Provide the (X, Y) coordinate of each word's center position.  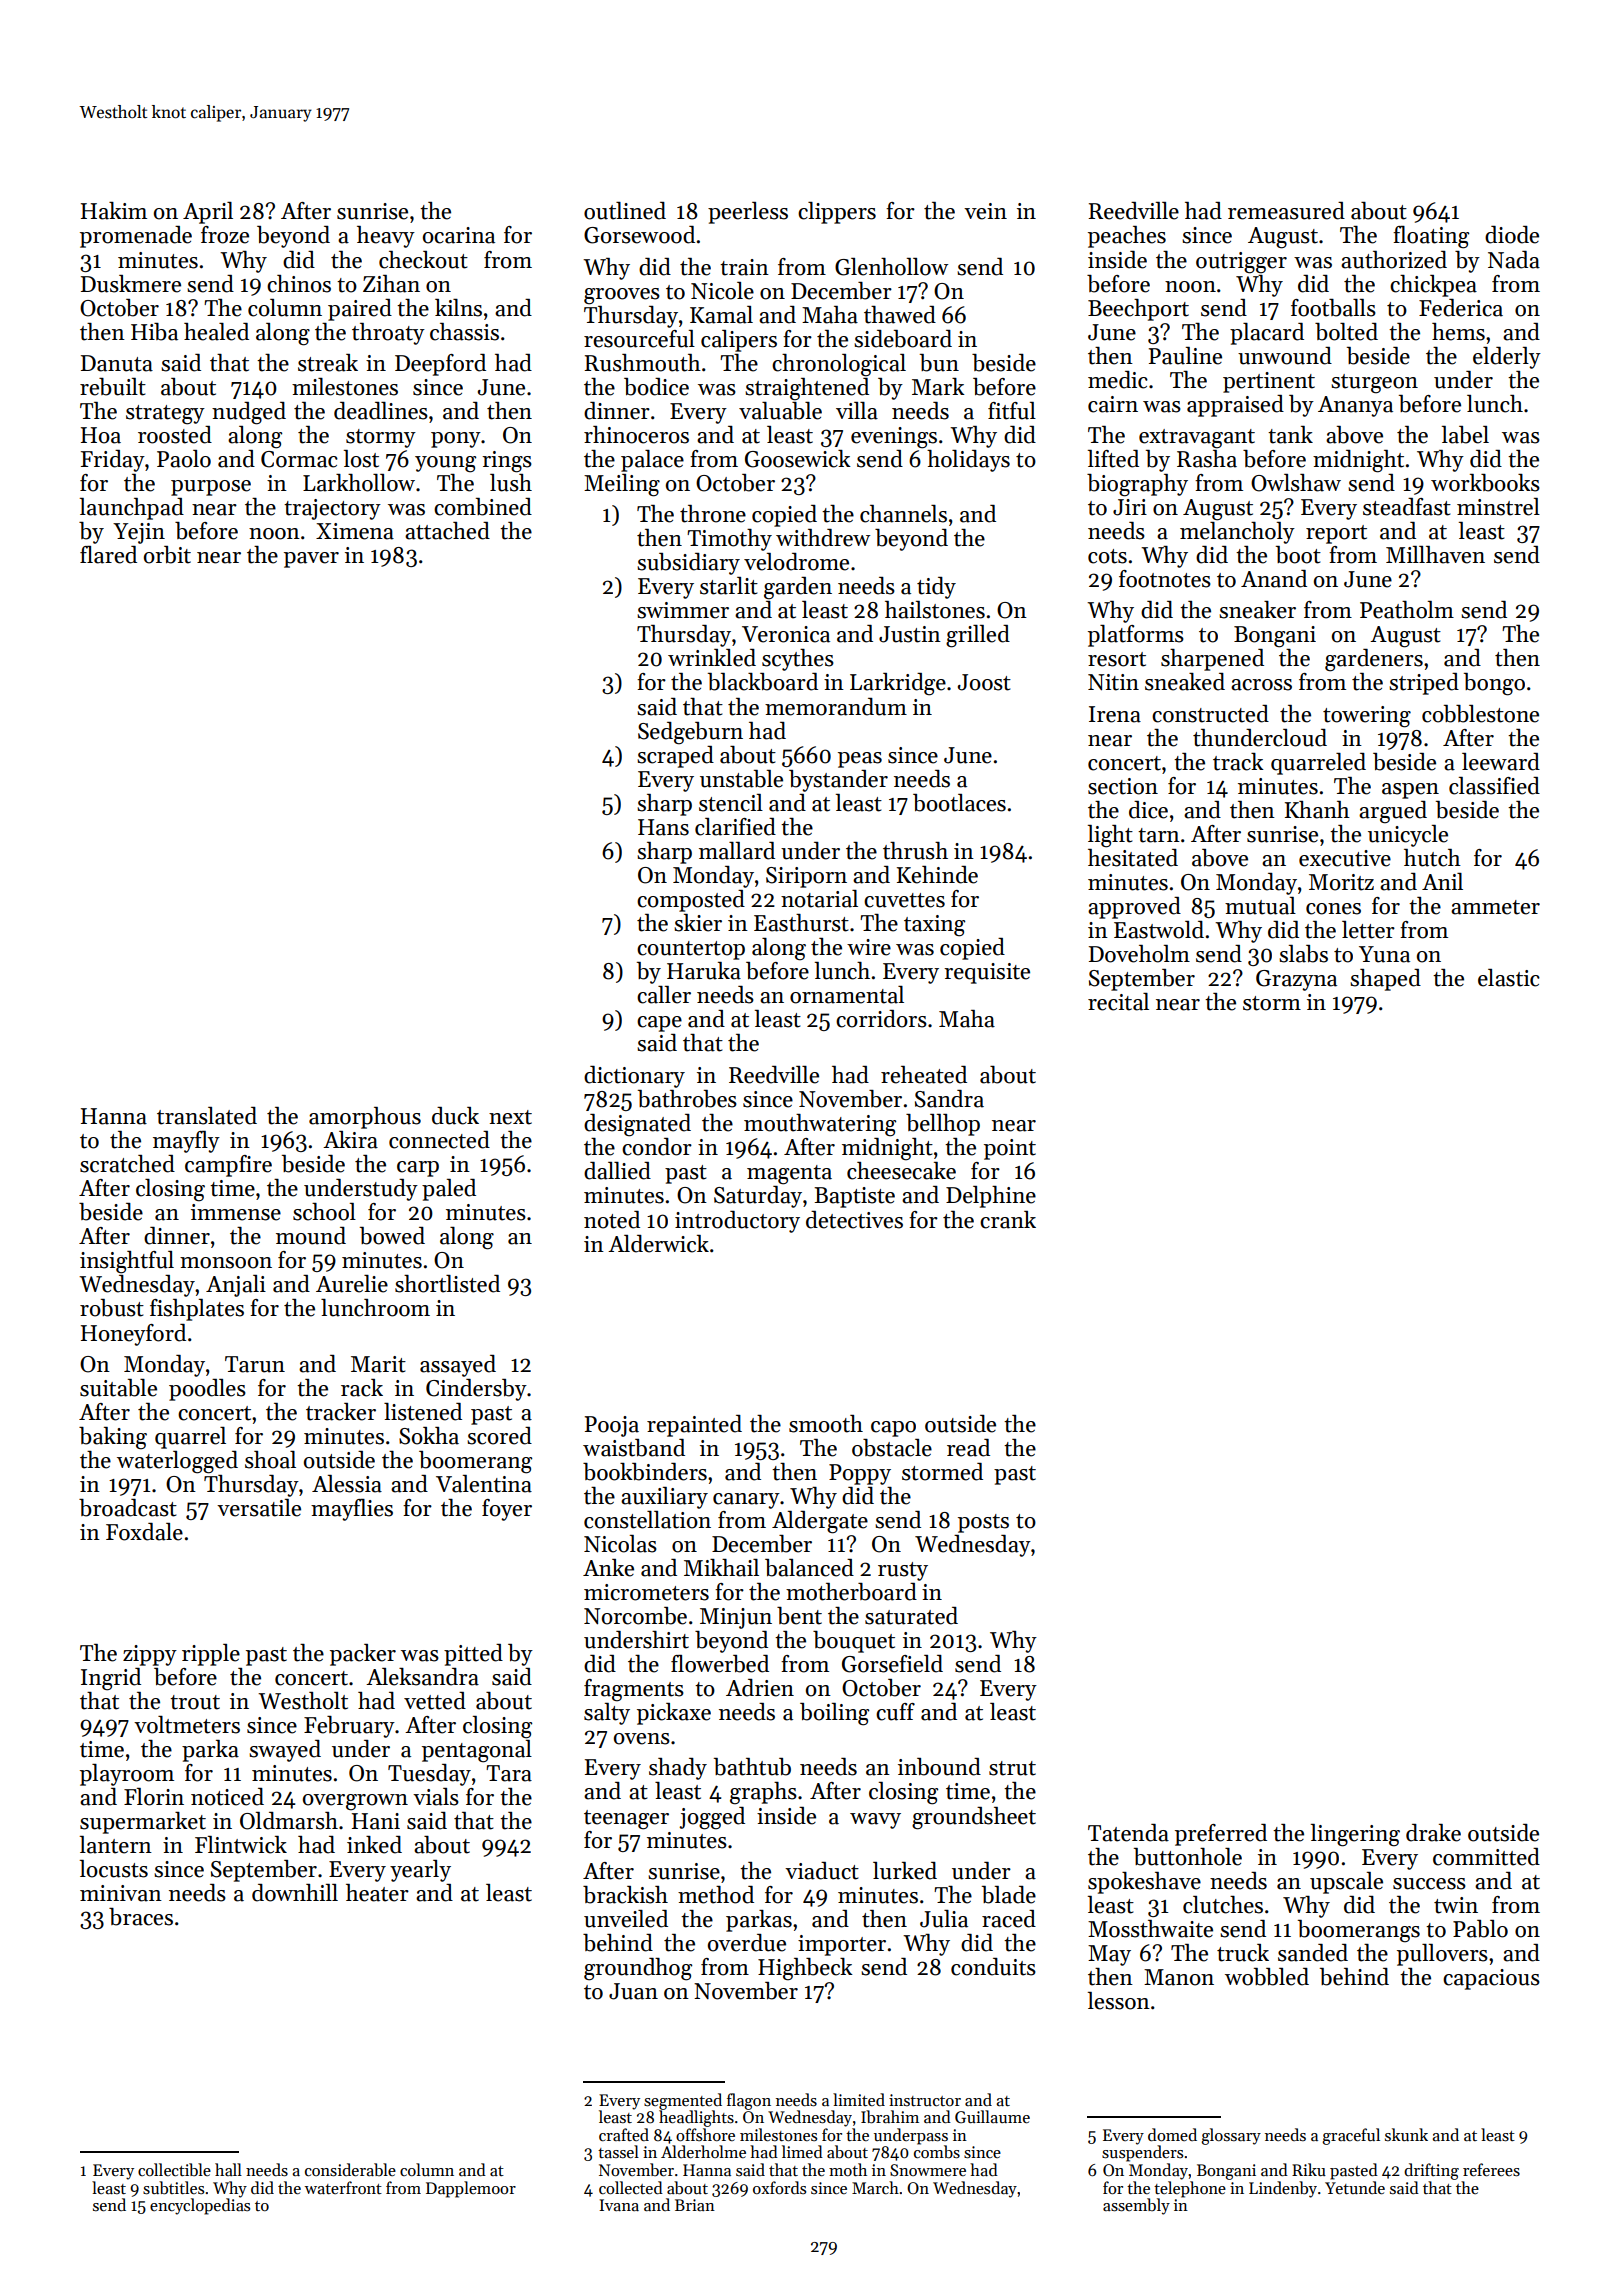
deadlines (381, 411)
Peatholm (1407, 610)
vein (985, 211)
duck (455, 1116)
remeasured (1286, 211)
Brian (695, 2205)
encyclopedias (200, 2206)
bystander (838, 781)
